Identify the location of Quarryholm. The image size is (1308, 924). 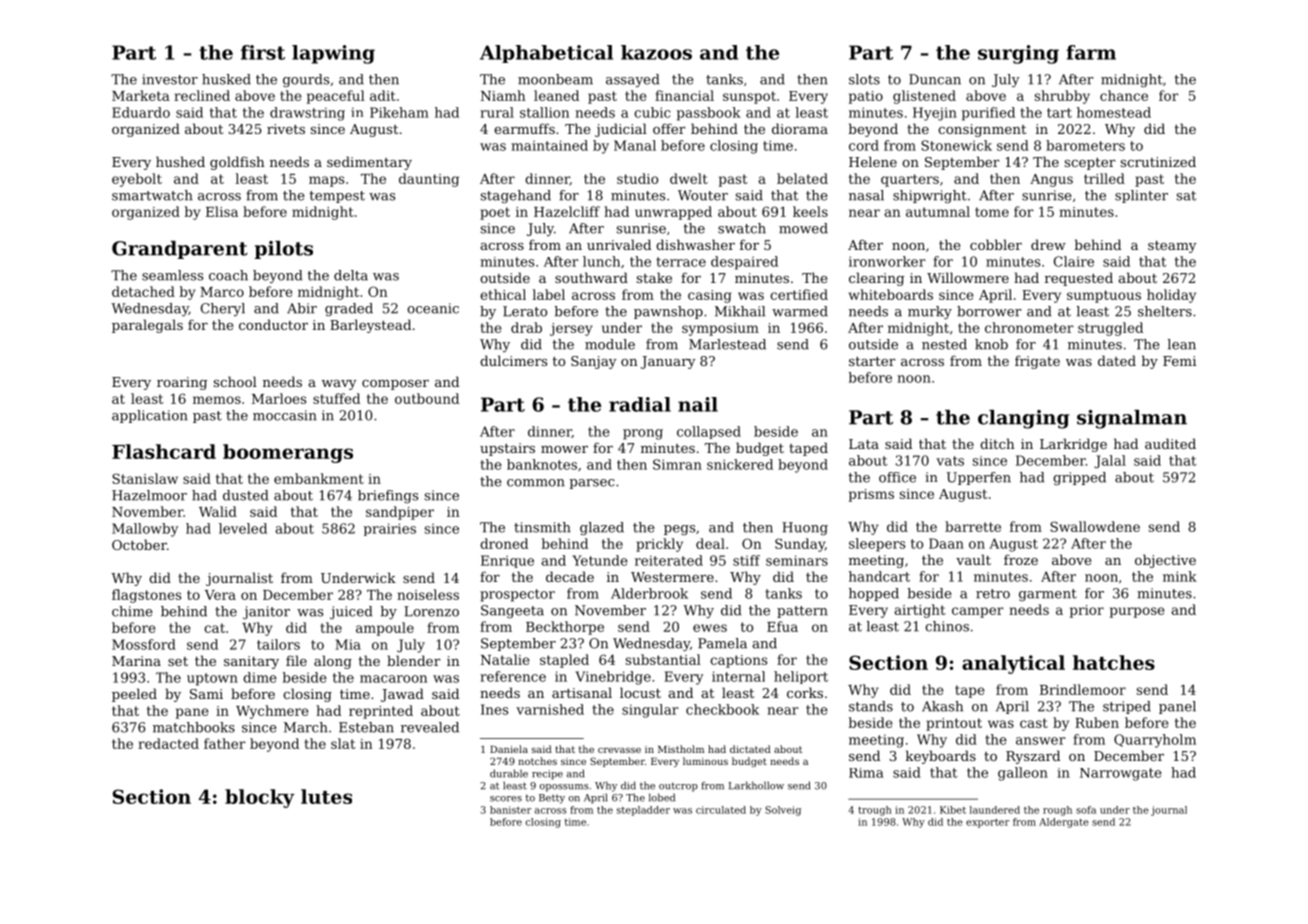
(1155, 741).
